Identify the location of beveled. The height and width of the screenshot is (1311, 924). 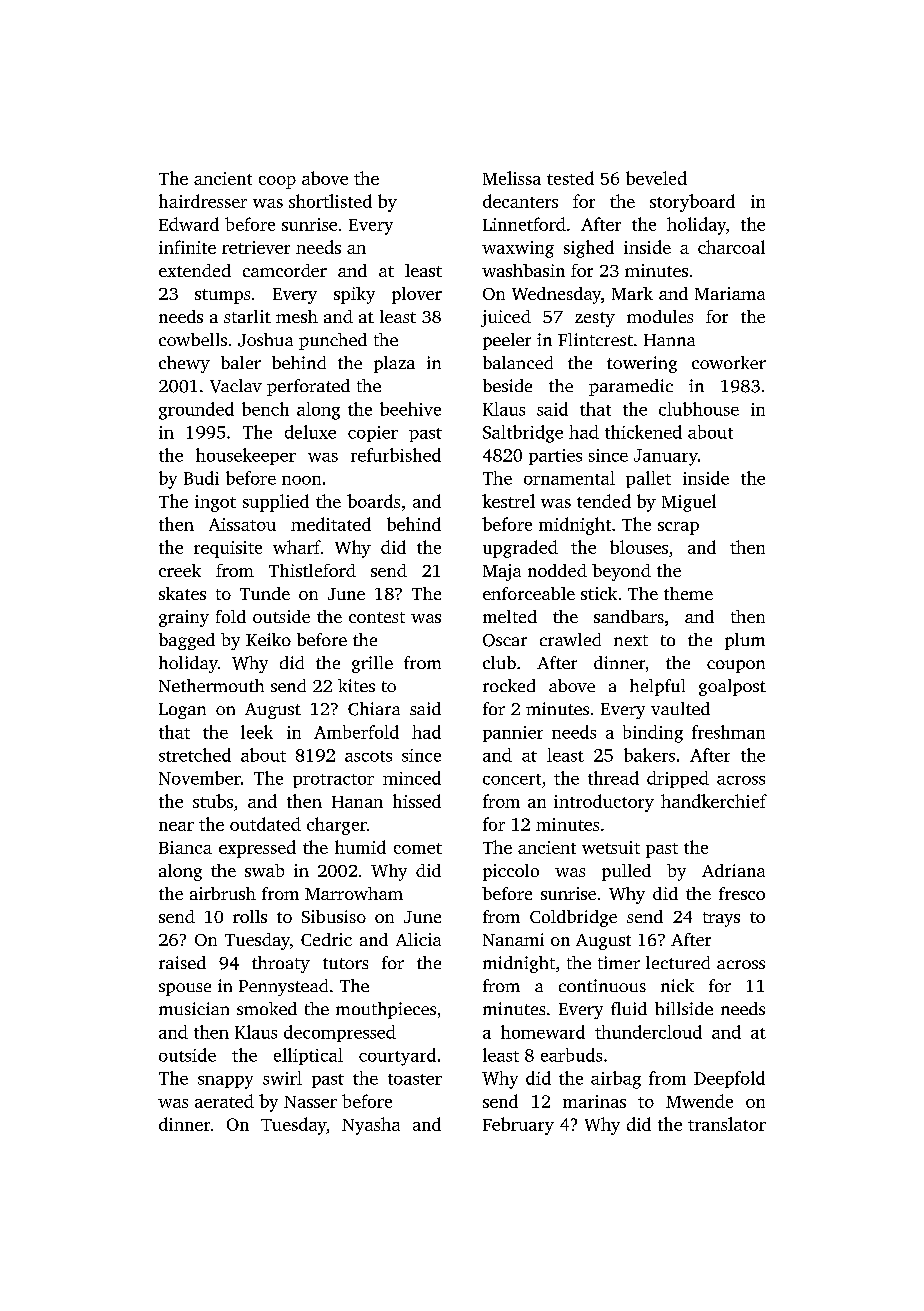
(656, 178).
